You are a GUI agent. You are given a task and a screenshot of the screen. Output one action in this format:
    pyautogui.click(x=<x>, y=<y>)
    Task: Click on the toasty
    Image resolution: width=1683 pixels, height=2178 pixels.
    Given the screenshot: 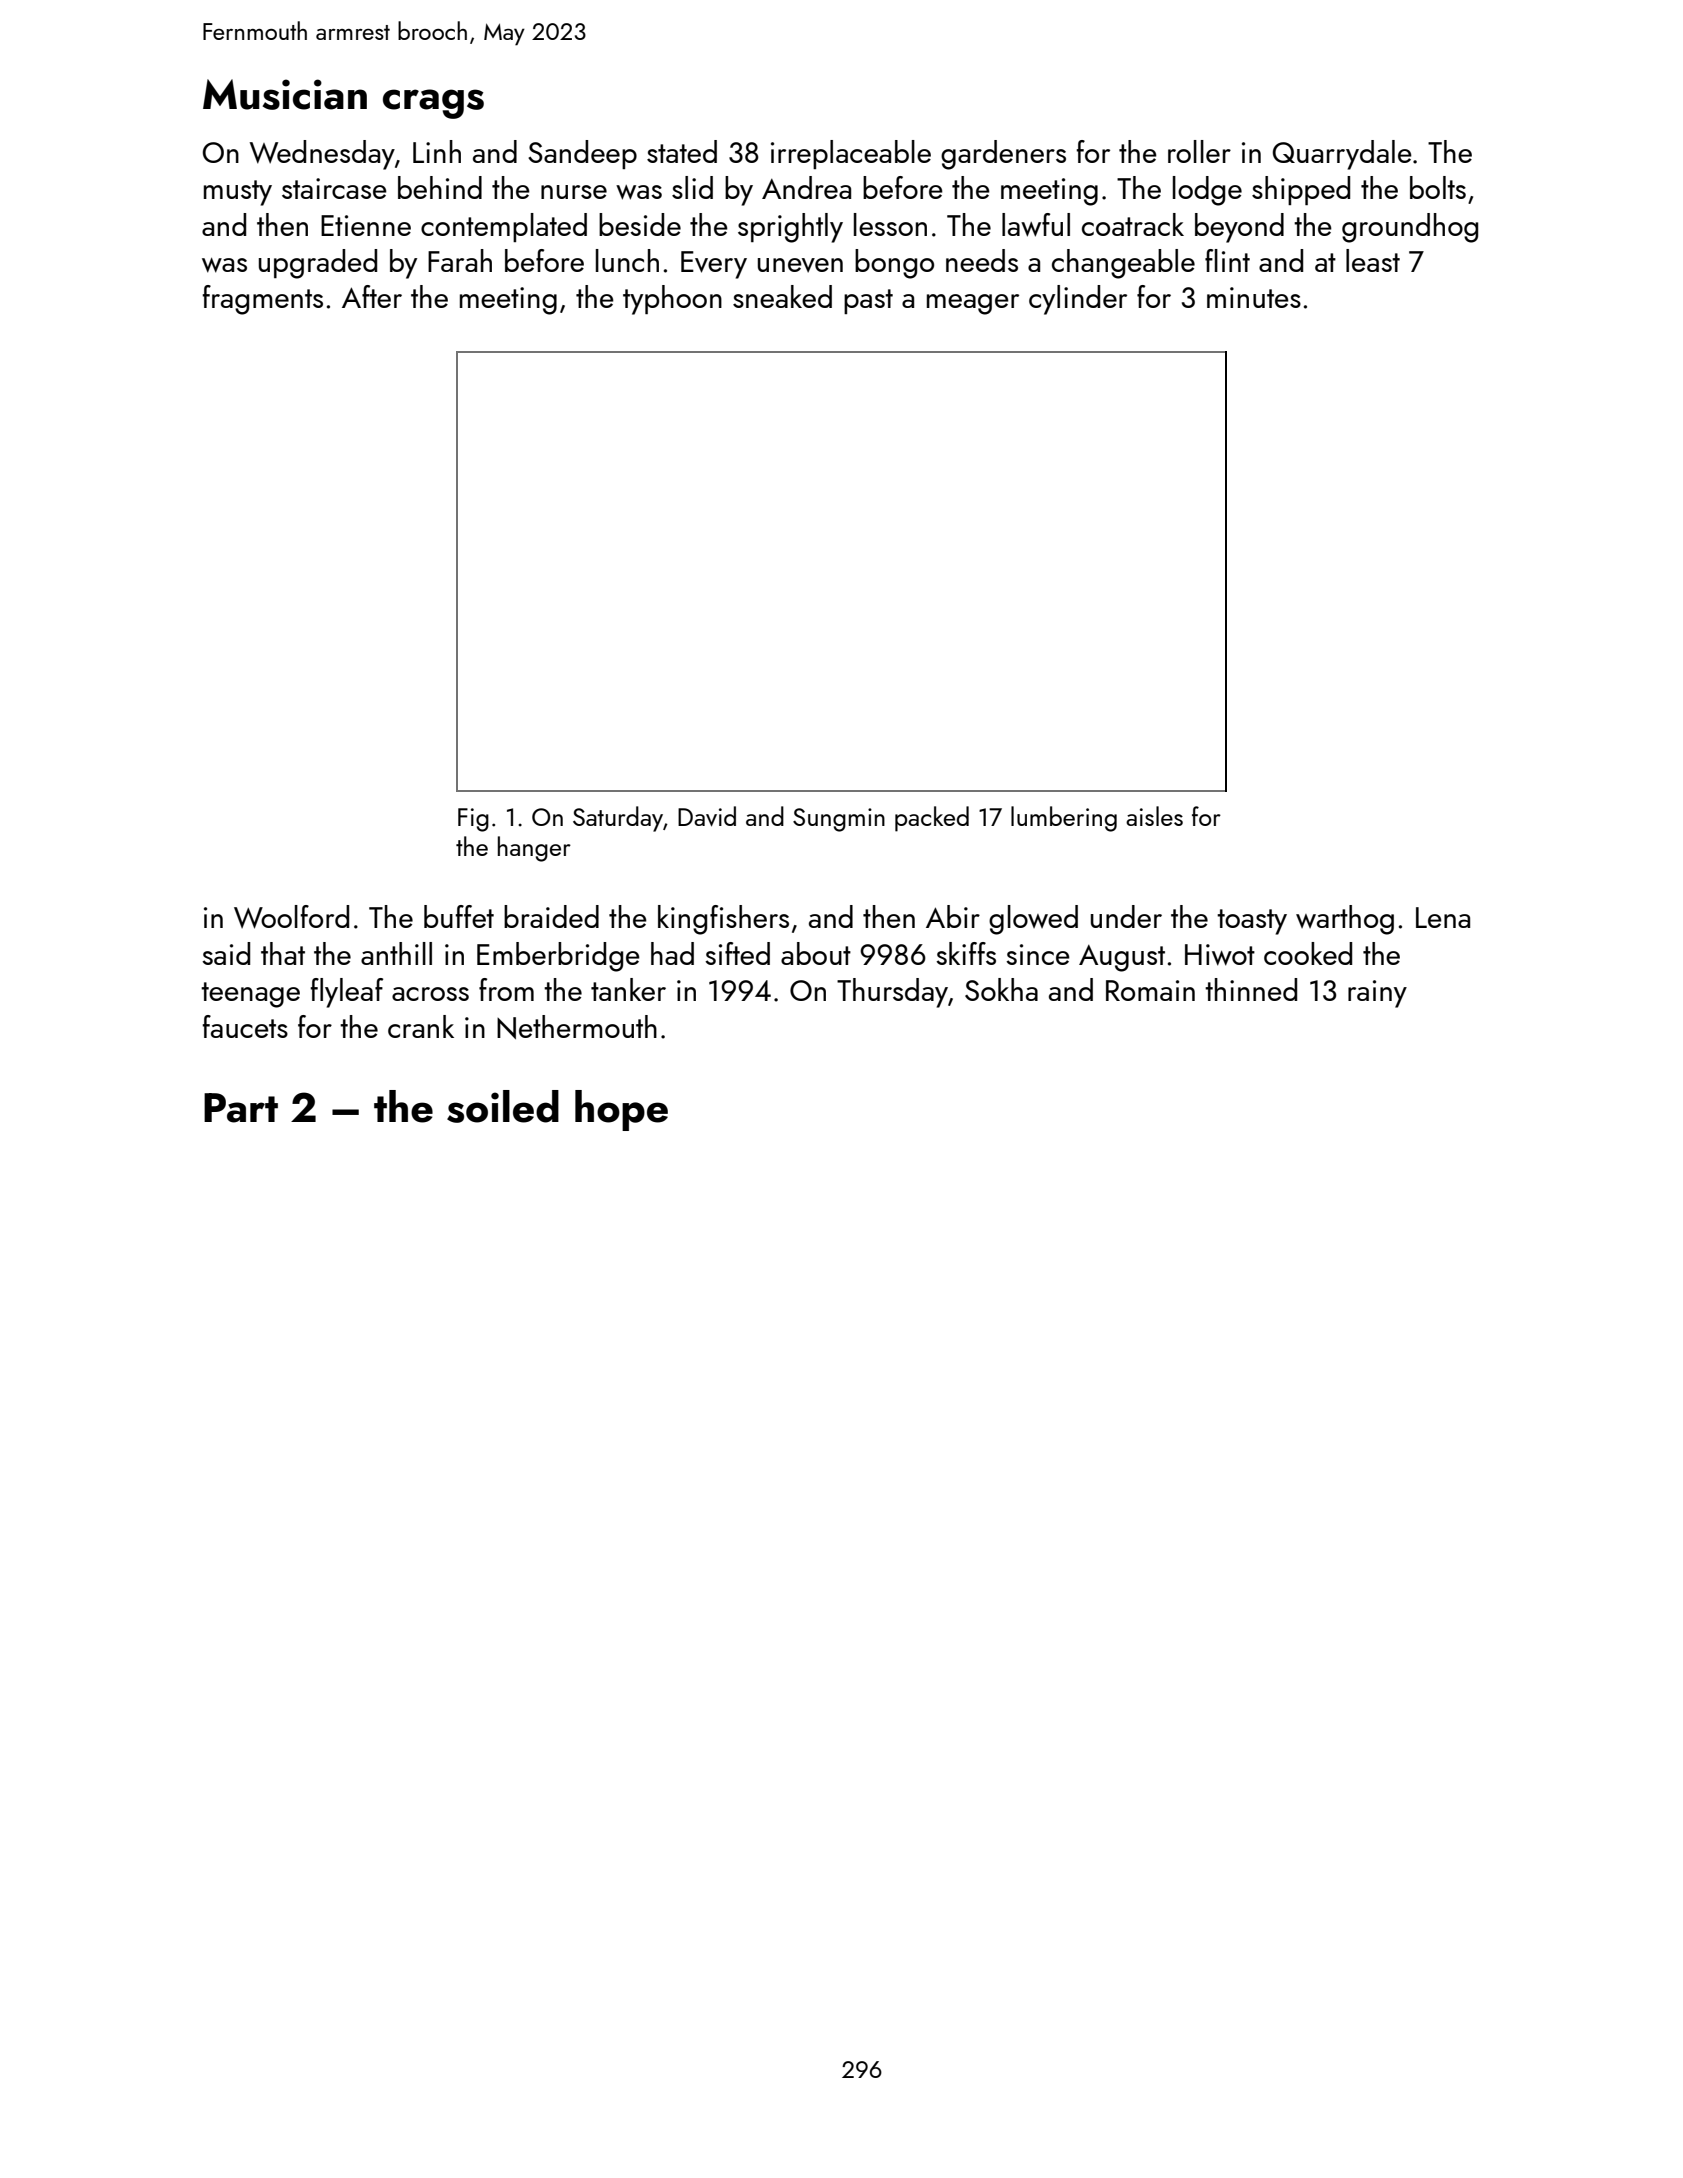 What is the action you would take?
    pyautogui.click(x=1252, y=922)
